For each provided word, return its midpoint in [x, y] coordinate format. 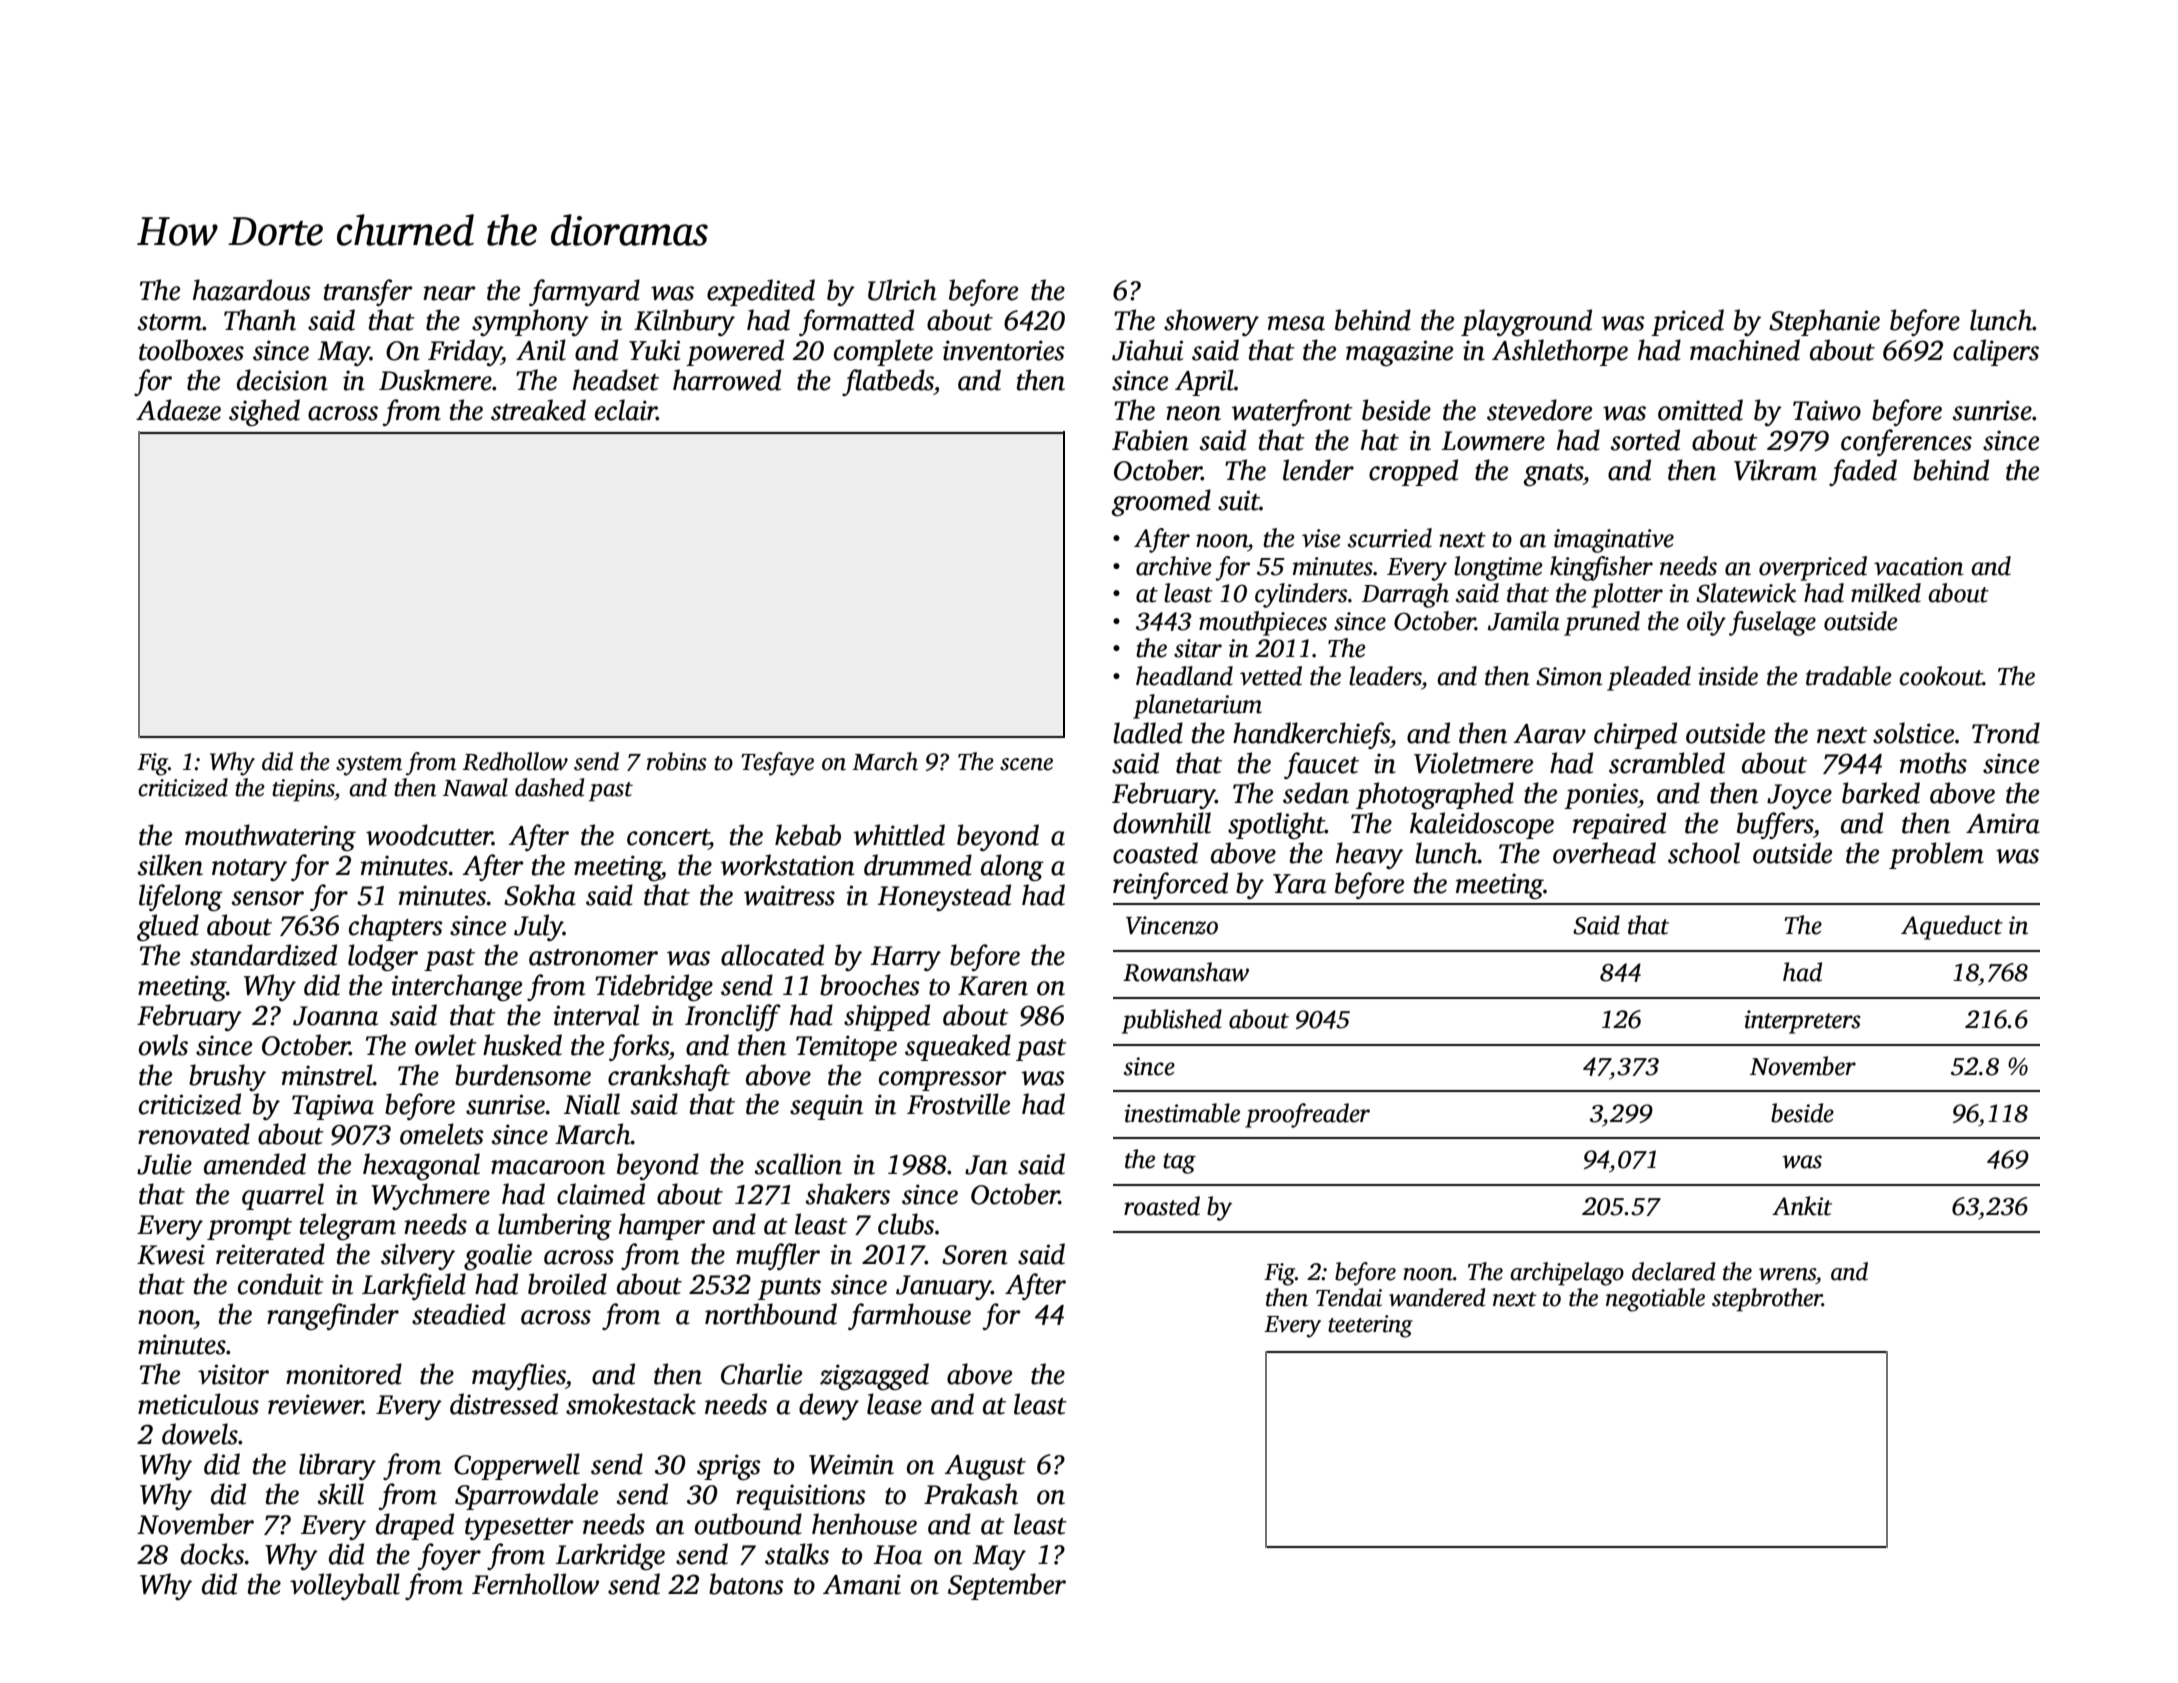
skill [341, 1494]
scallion [798, 1164]
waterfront [1292, 412]
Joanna [335, 1016]
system [369, 766]
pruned [1602, 623]
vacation [1918, 566]
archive [1173, 566]
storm [170, 322]
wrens [1787, 1274]
